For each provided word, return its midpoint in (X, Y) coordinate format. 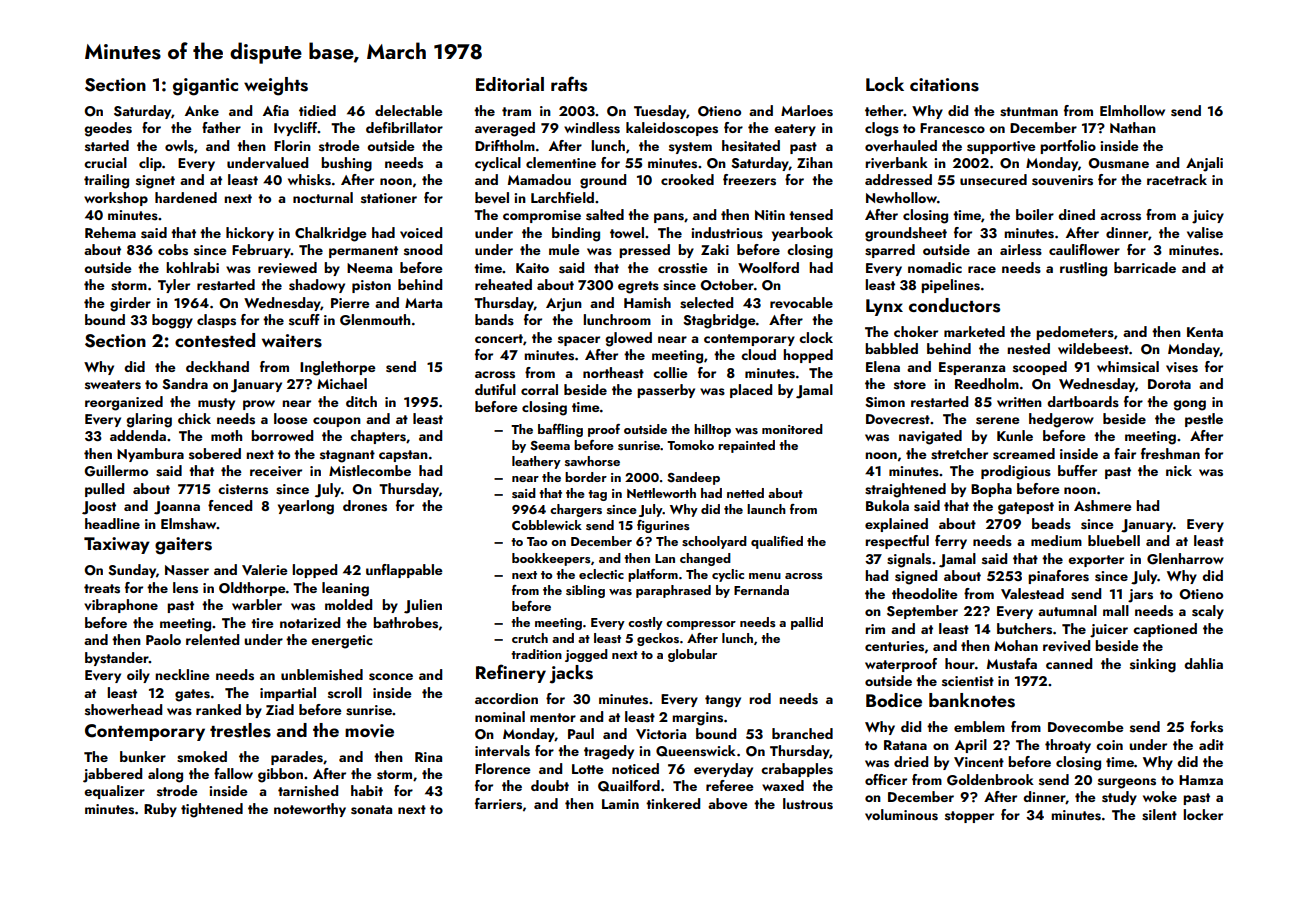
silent (1159, 815)
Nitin (770, 215)
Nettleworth (661, 493)
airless (1021, 250)
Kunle (1015, 435)
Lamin (620, 804)
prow (259, 405)
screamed (1024, 454)
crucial (105, 162)
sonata (371, 810)
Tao (537, 541)
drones (365, 506)
